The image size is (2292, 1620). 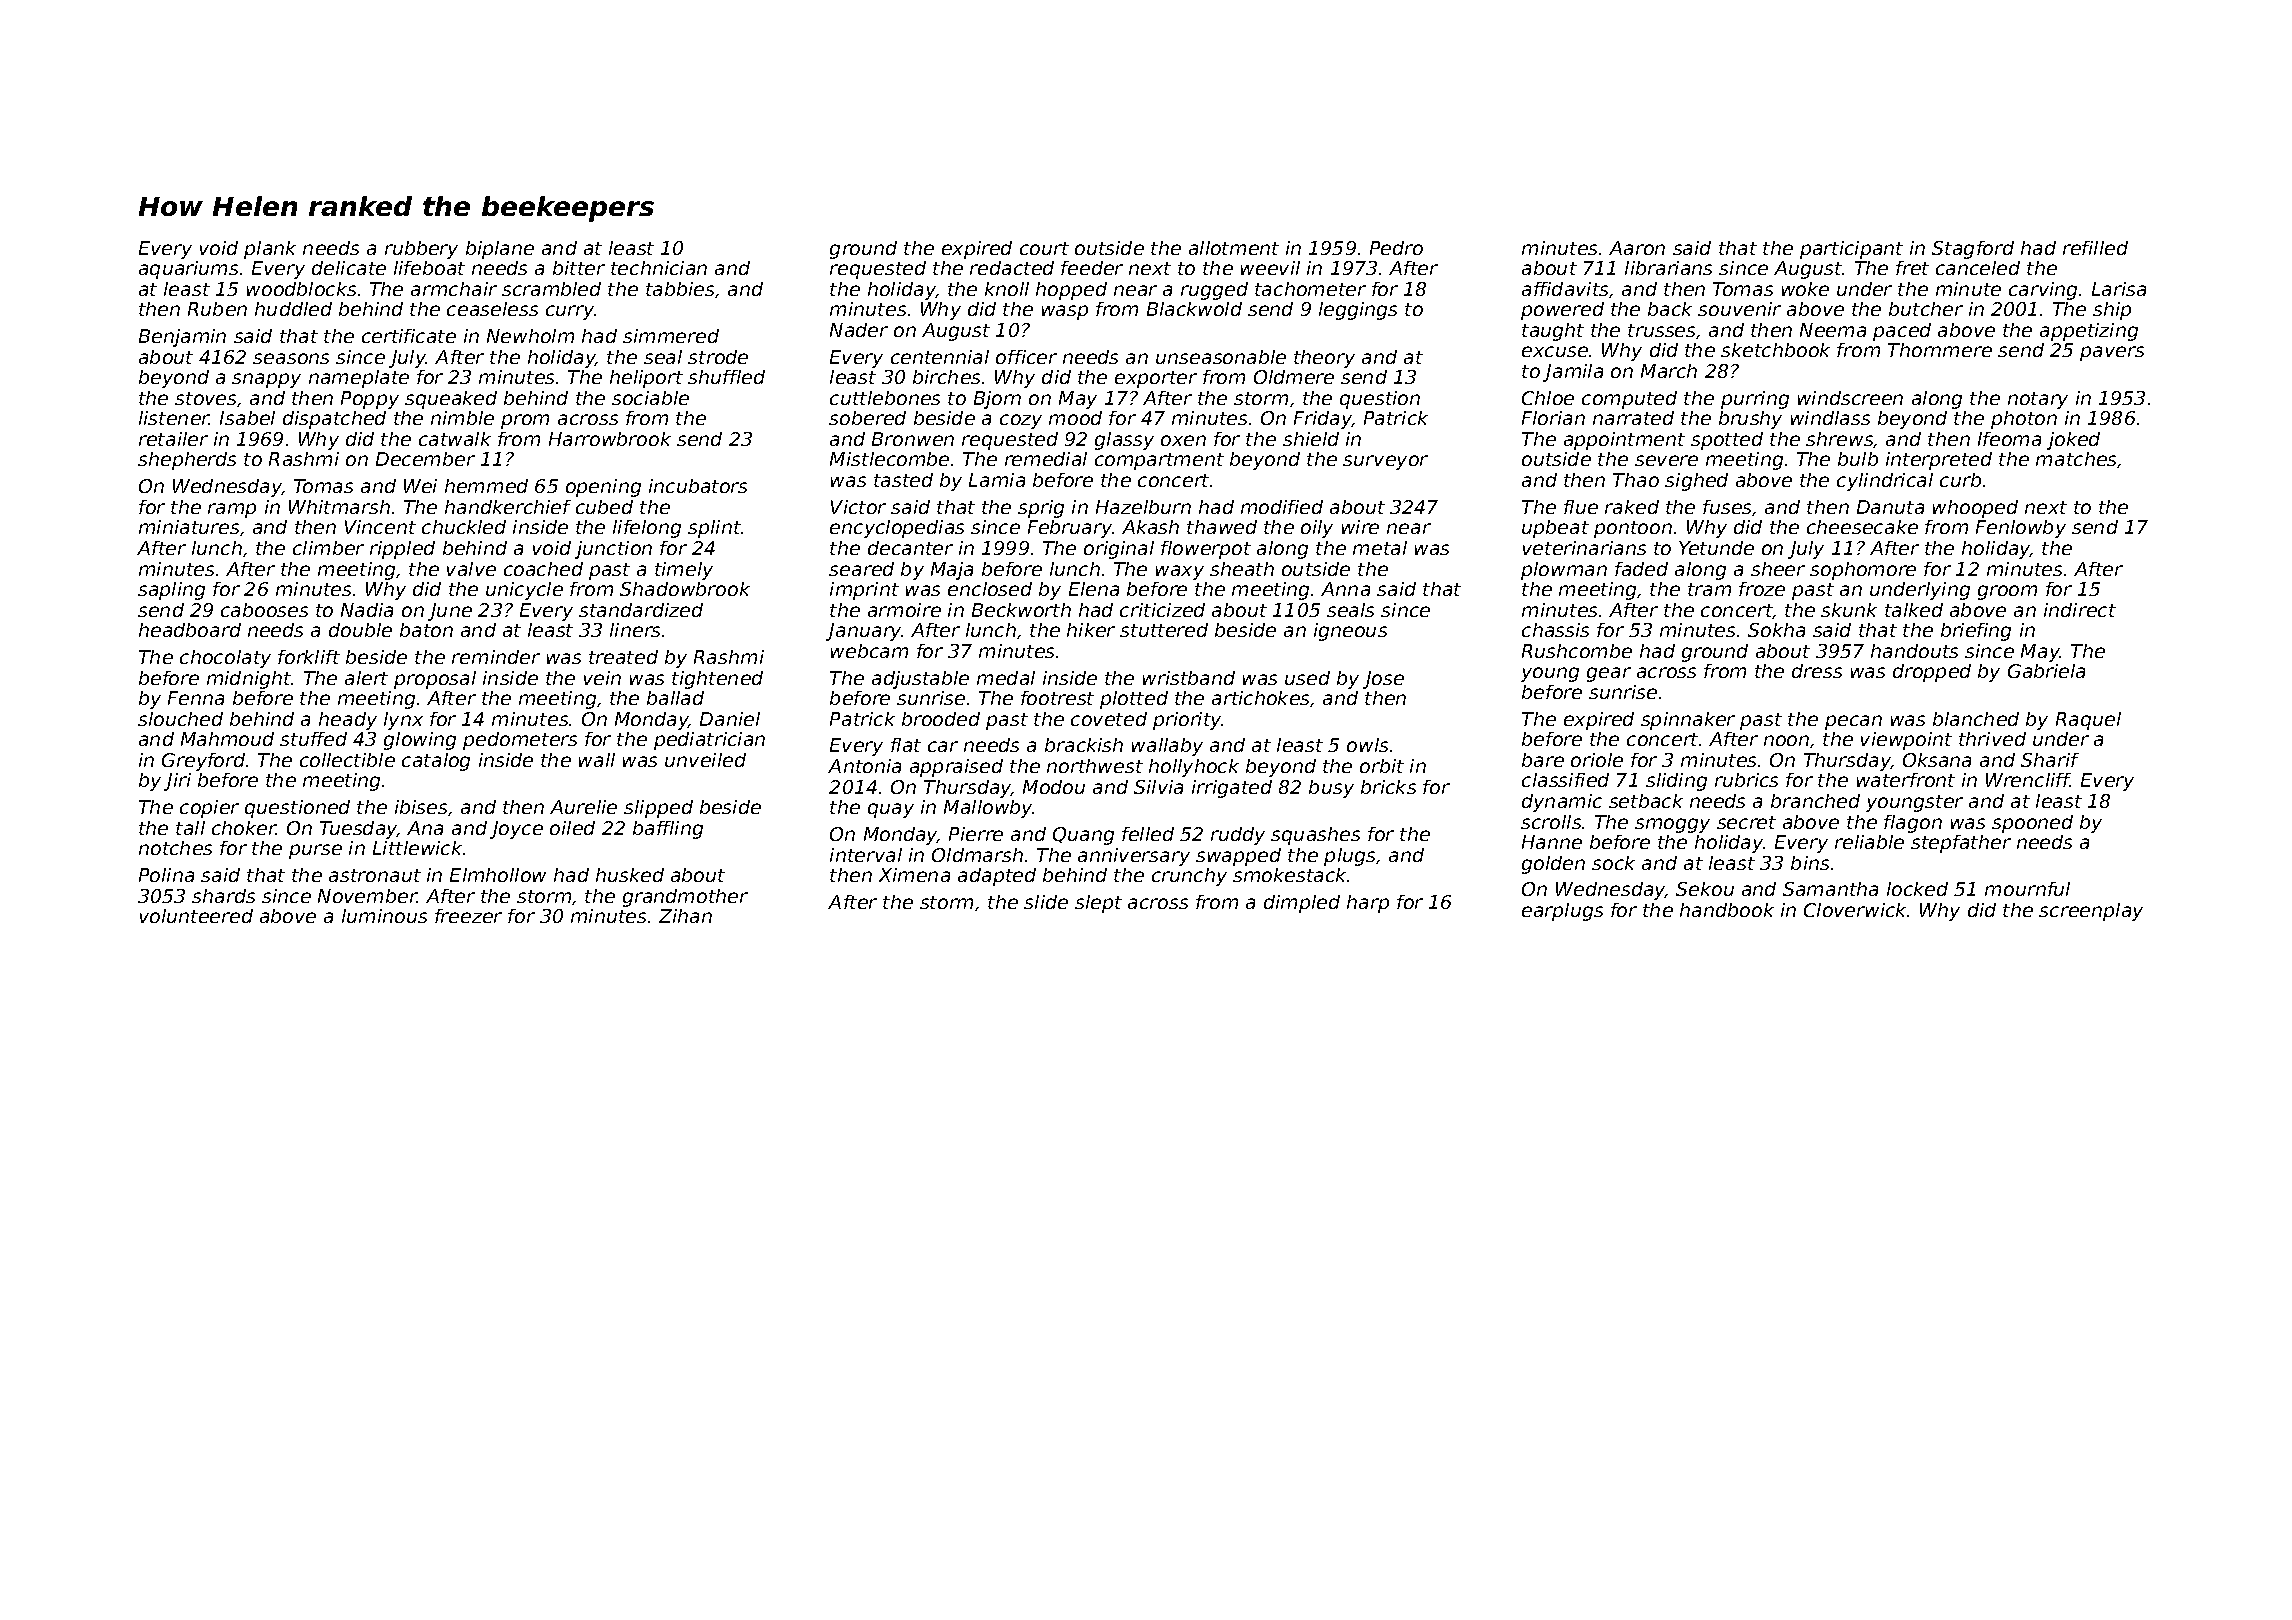 I want to click on criticized, so click(x=1162, y=610).
